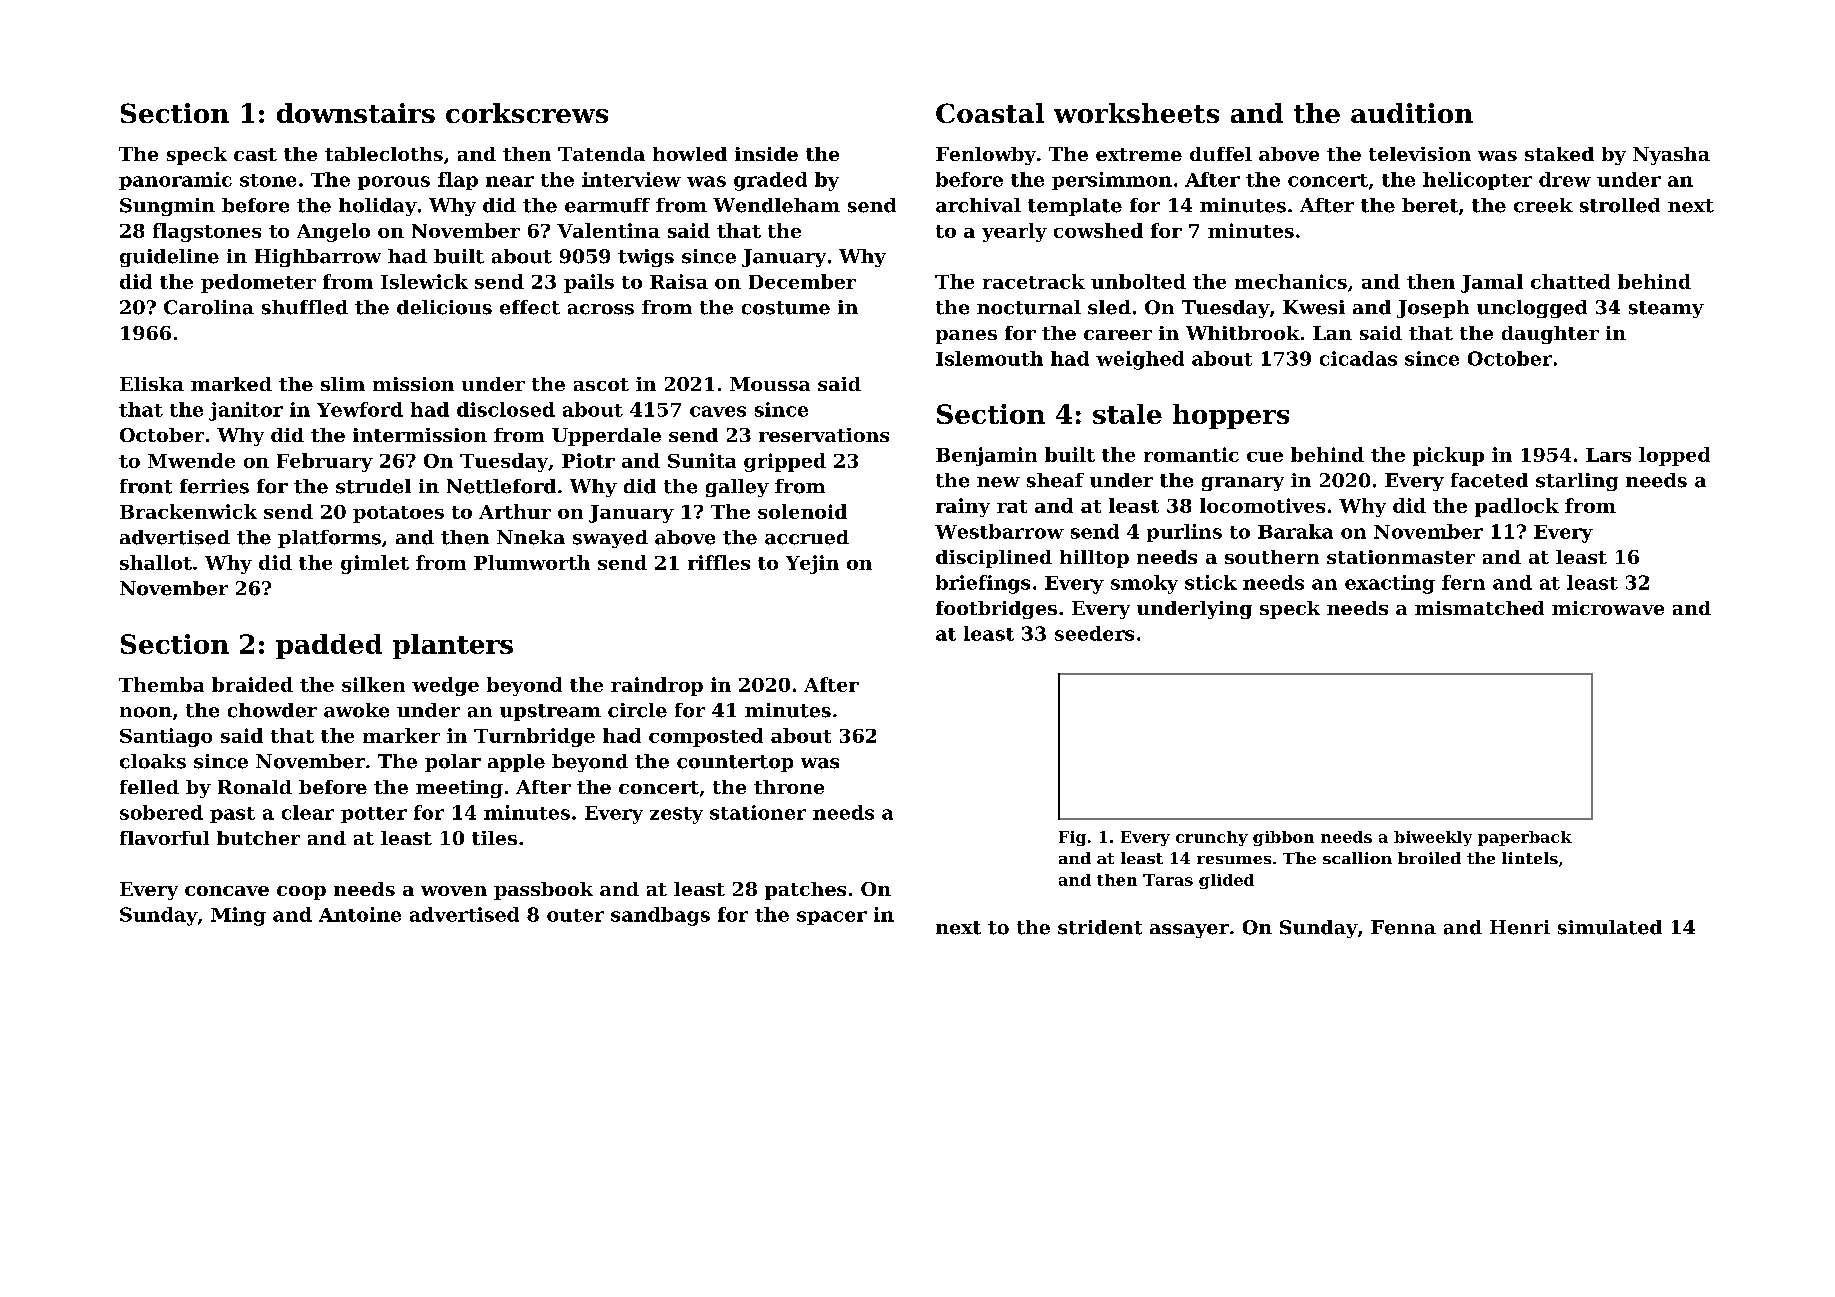 This page has width=1835, height=1297. What do you see at coordinates (1666, 309) in the page?
I see `steamy` at bounding box center [1666, 309].
